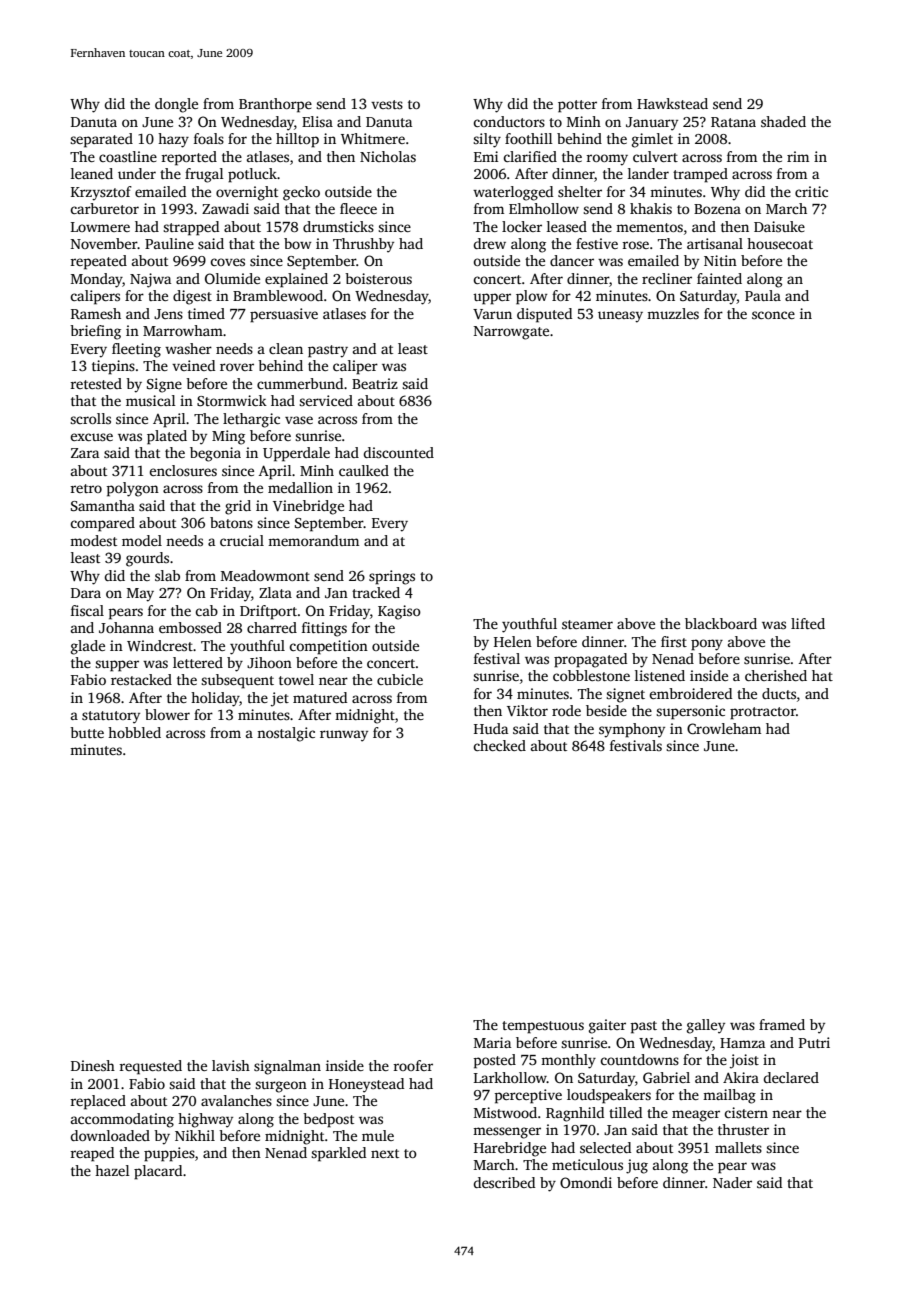  I want to click on Lowmere, so click(100, 227).
